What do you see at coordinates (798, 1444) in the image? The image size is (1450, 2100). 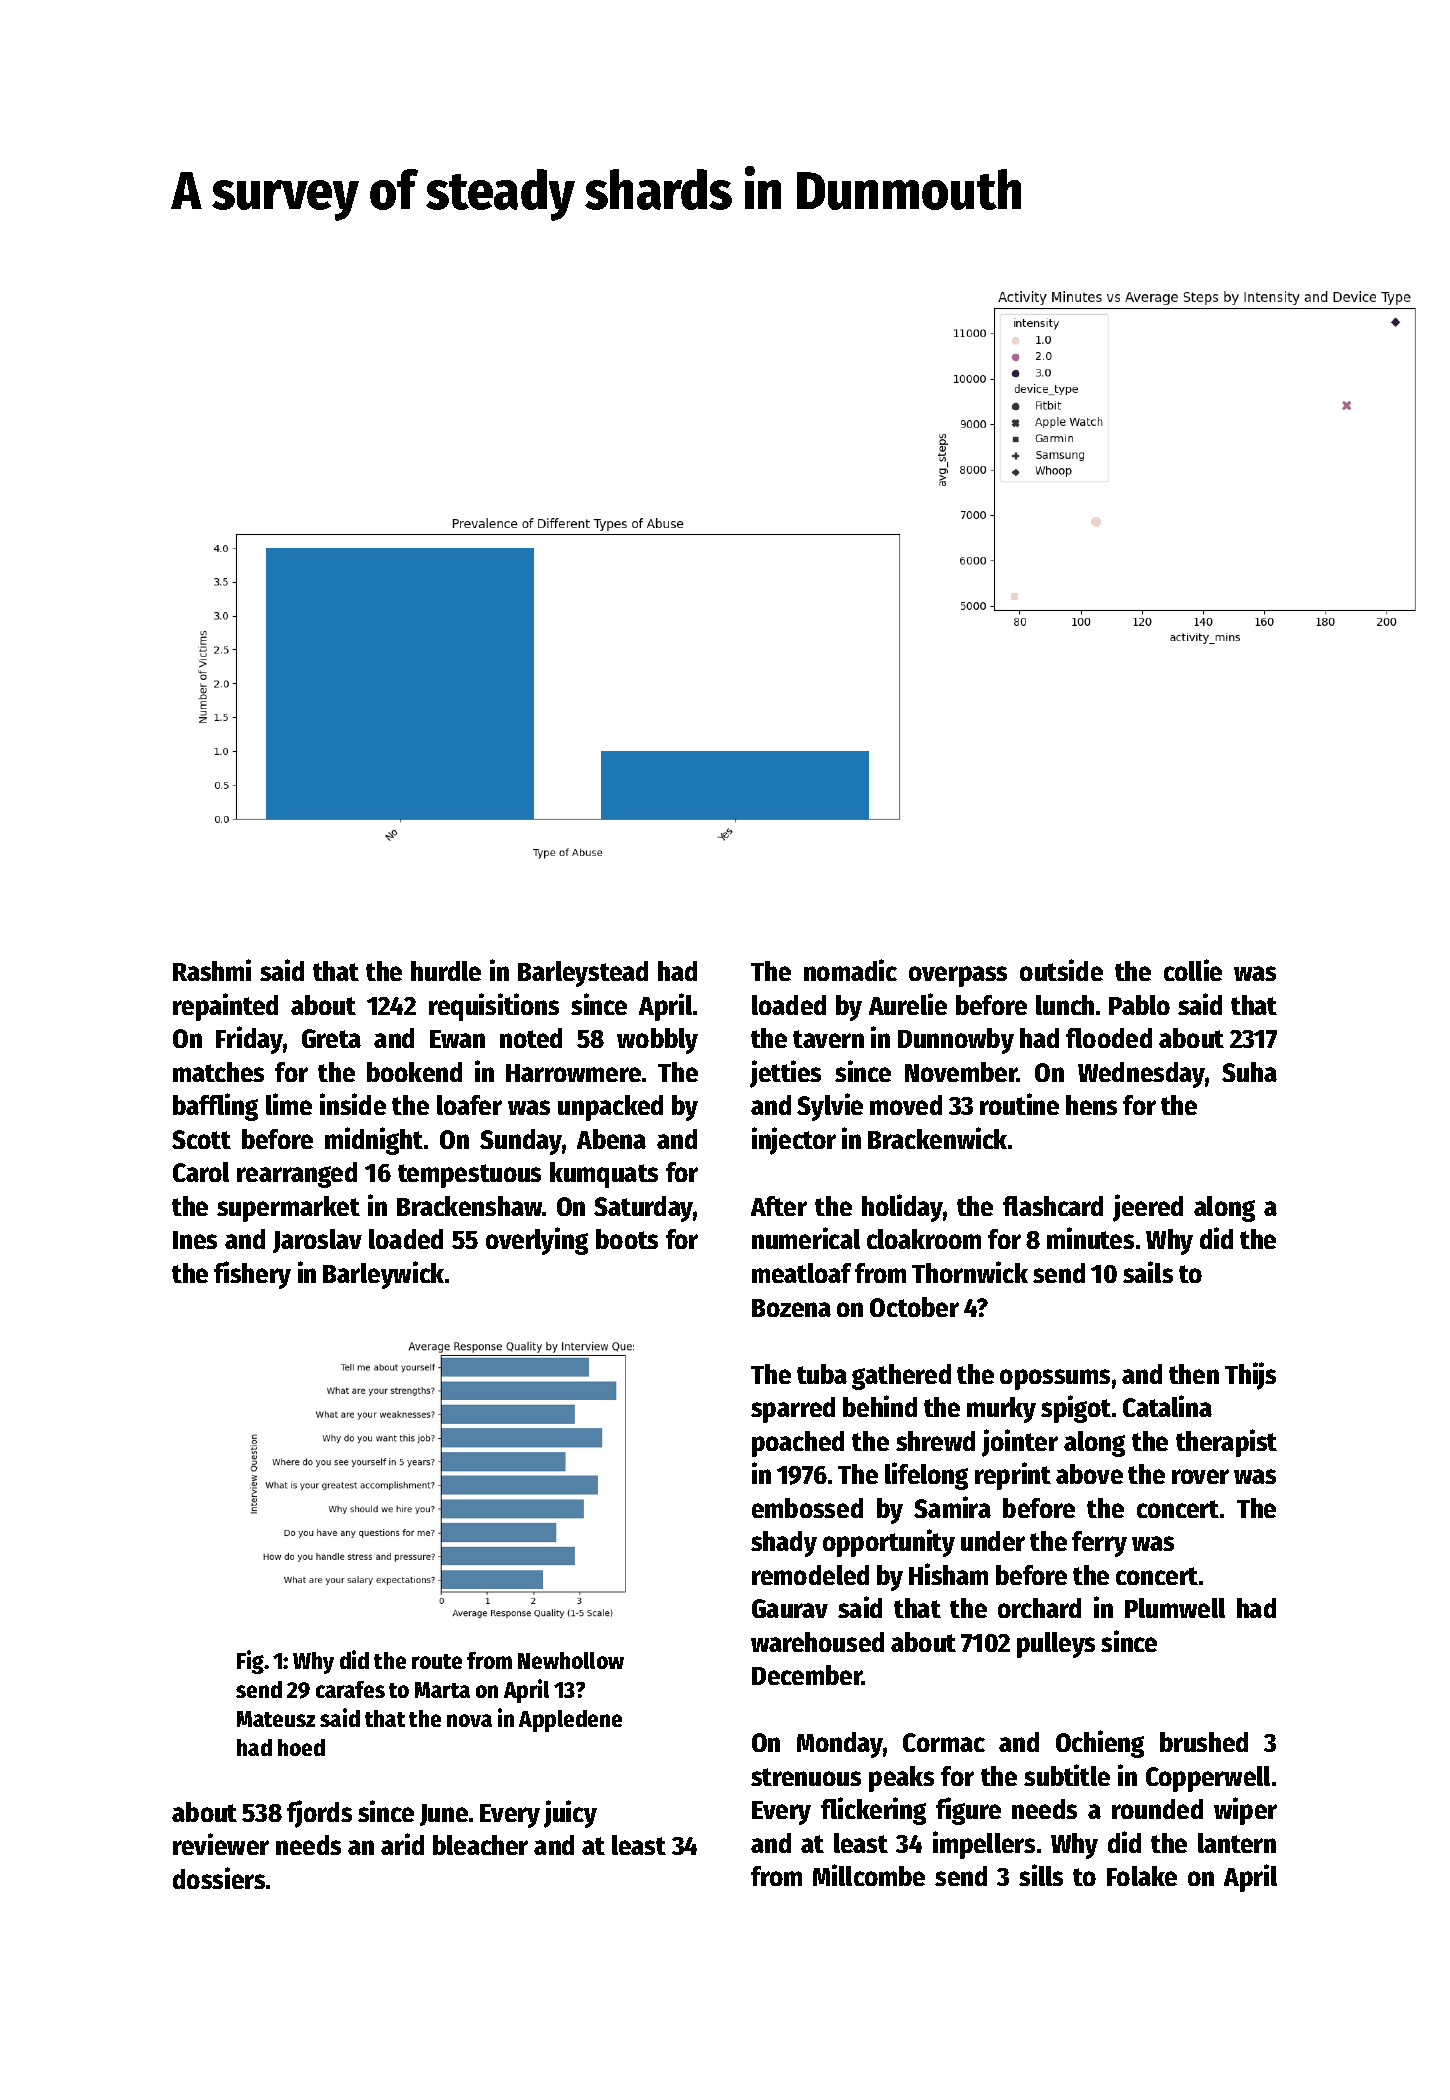 I see `poached` at bounding box center [798, 1444].
